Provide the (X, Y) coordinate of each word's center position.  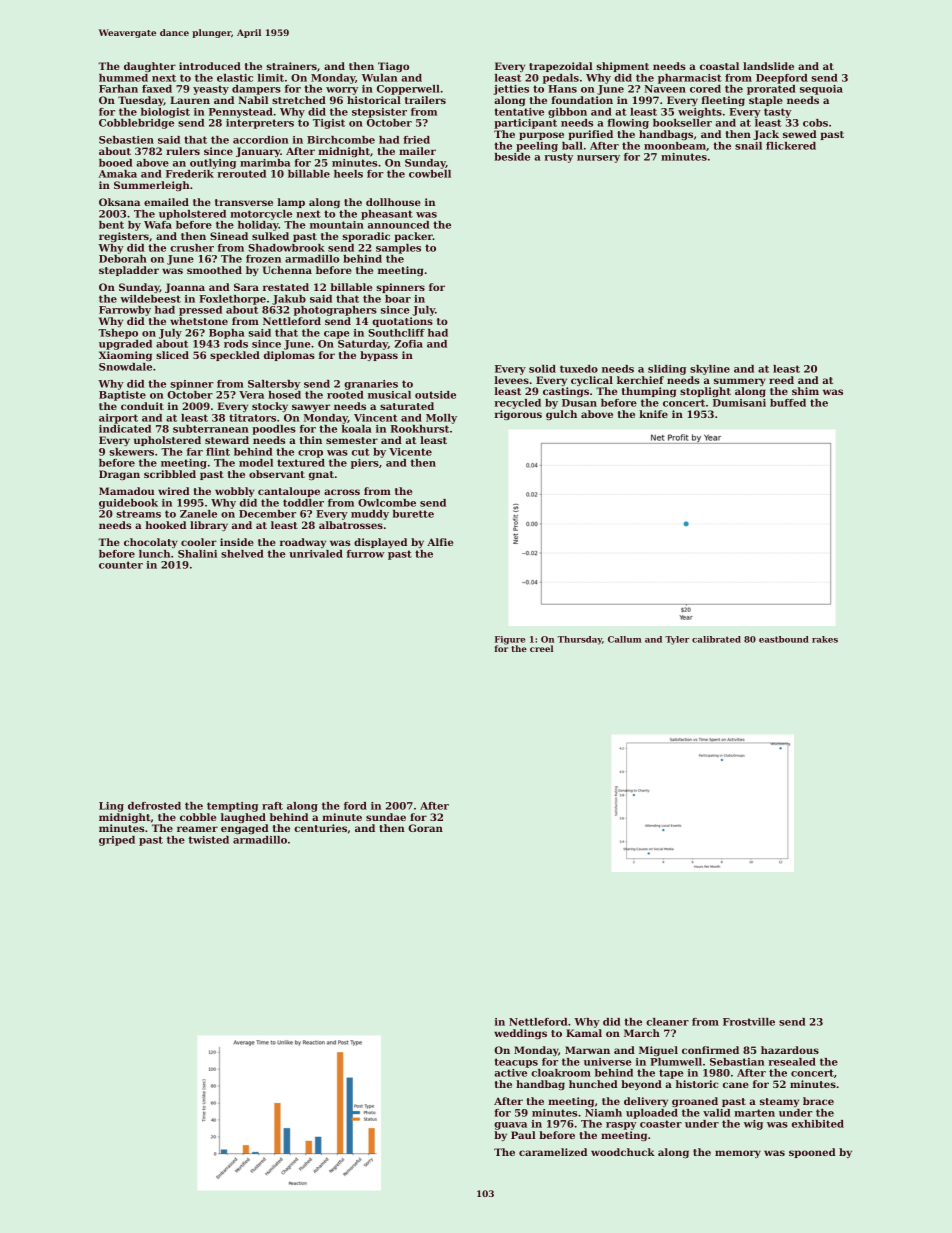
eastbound (784, 639)
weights (700, 113)
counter (121, 565)
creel (541, 648)
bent (111, 225)
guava (510, 1126)
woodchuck (623, 1152)
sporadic (366, 237)
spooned (812, 1153)
